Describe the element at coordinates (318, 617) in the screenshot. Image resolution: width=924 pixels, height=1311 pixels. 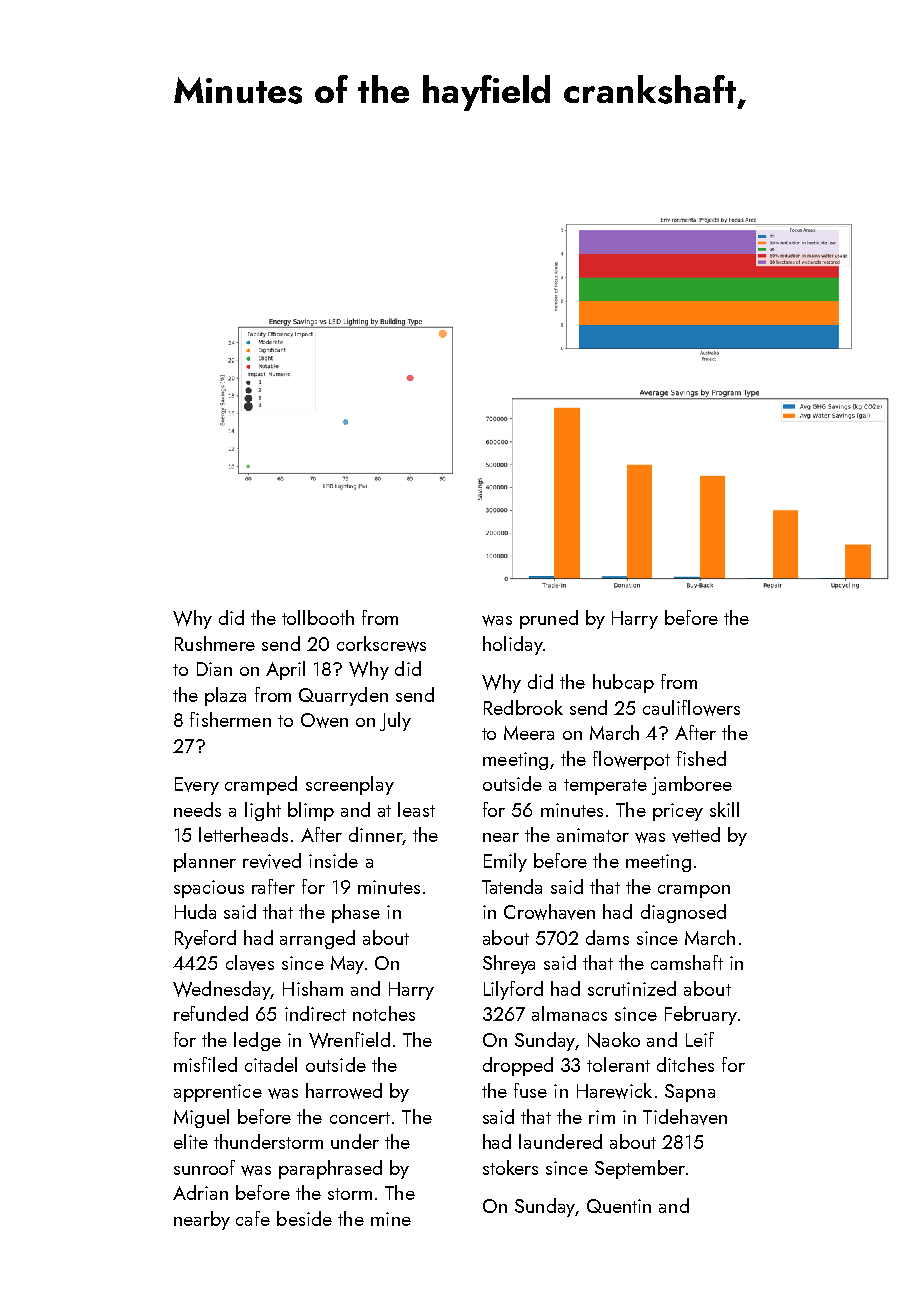
I see `tollbooth` at that location.
